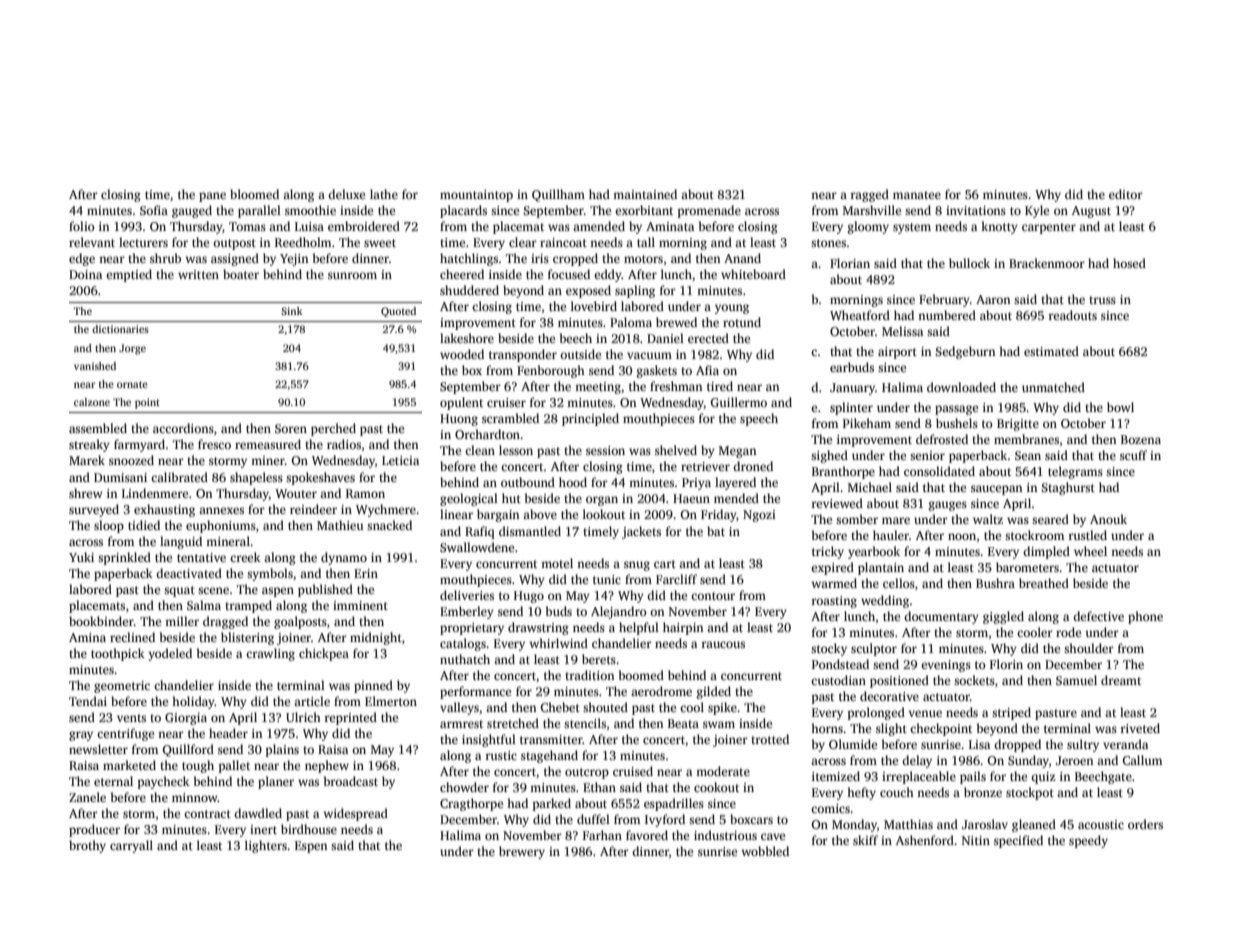 The image size is (1233, 952). What do you see at coordinates (1145, 617) in the page?
I see `phone` at bounding box center [1145, 617].
